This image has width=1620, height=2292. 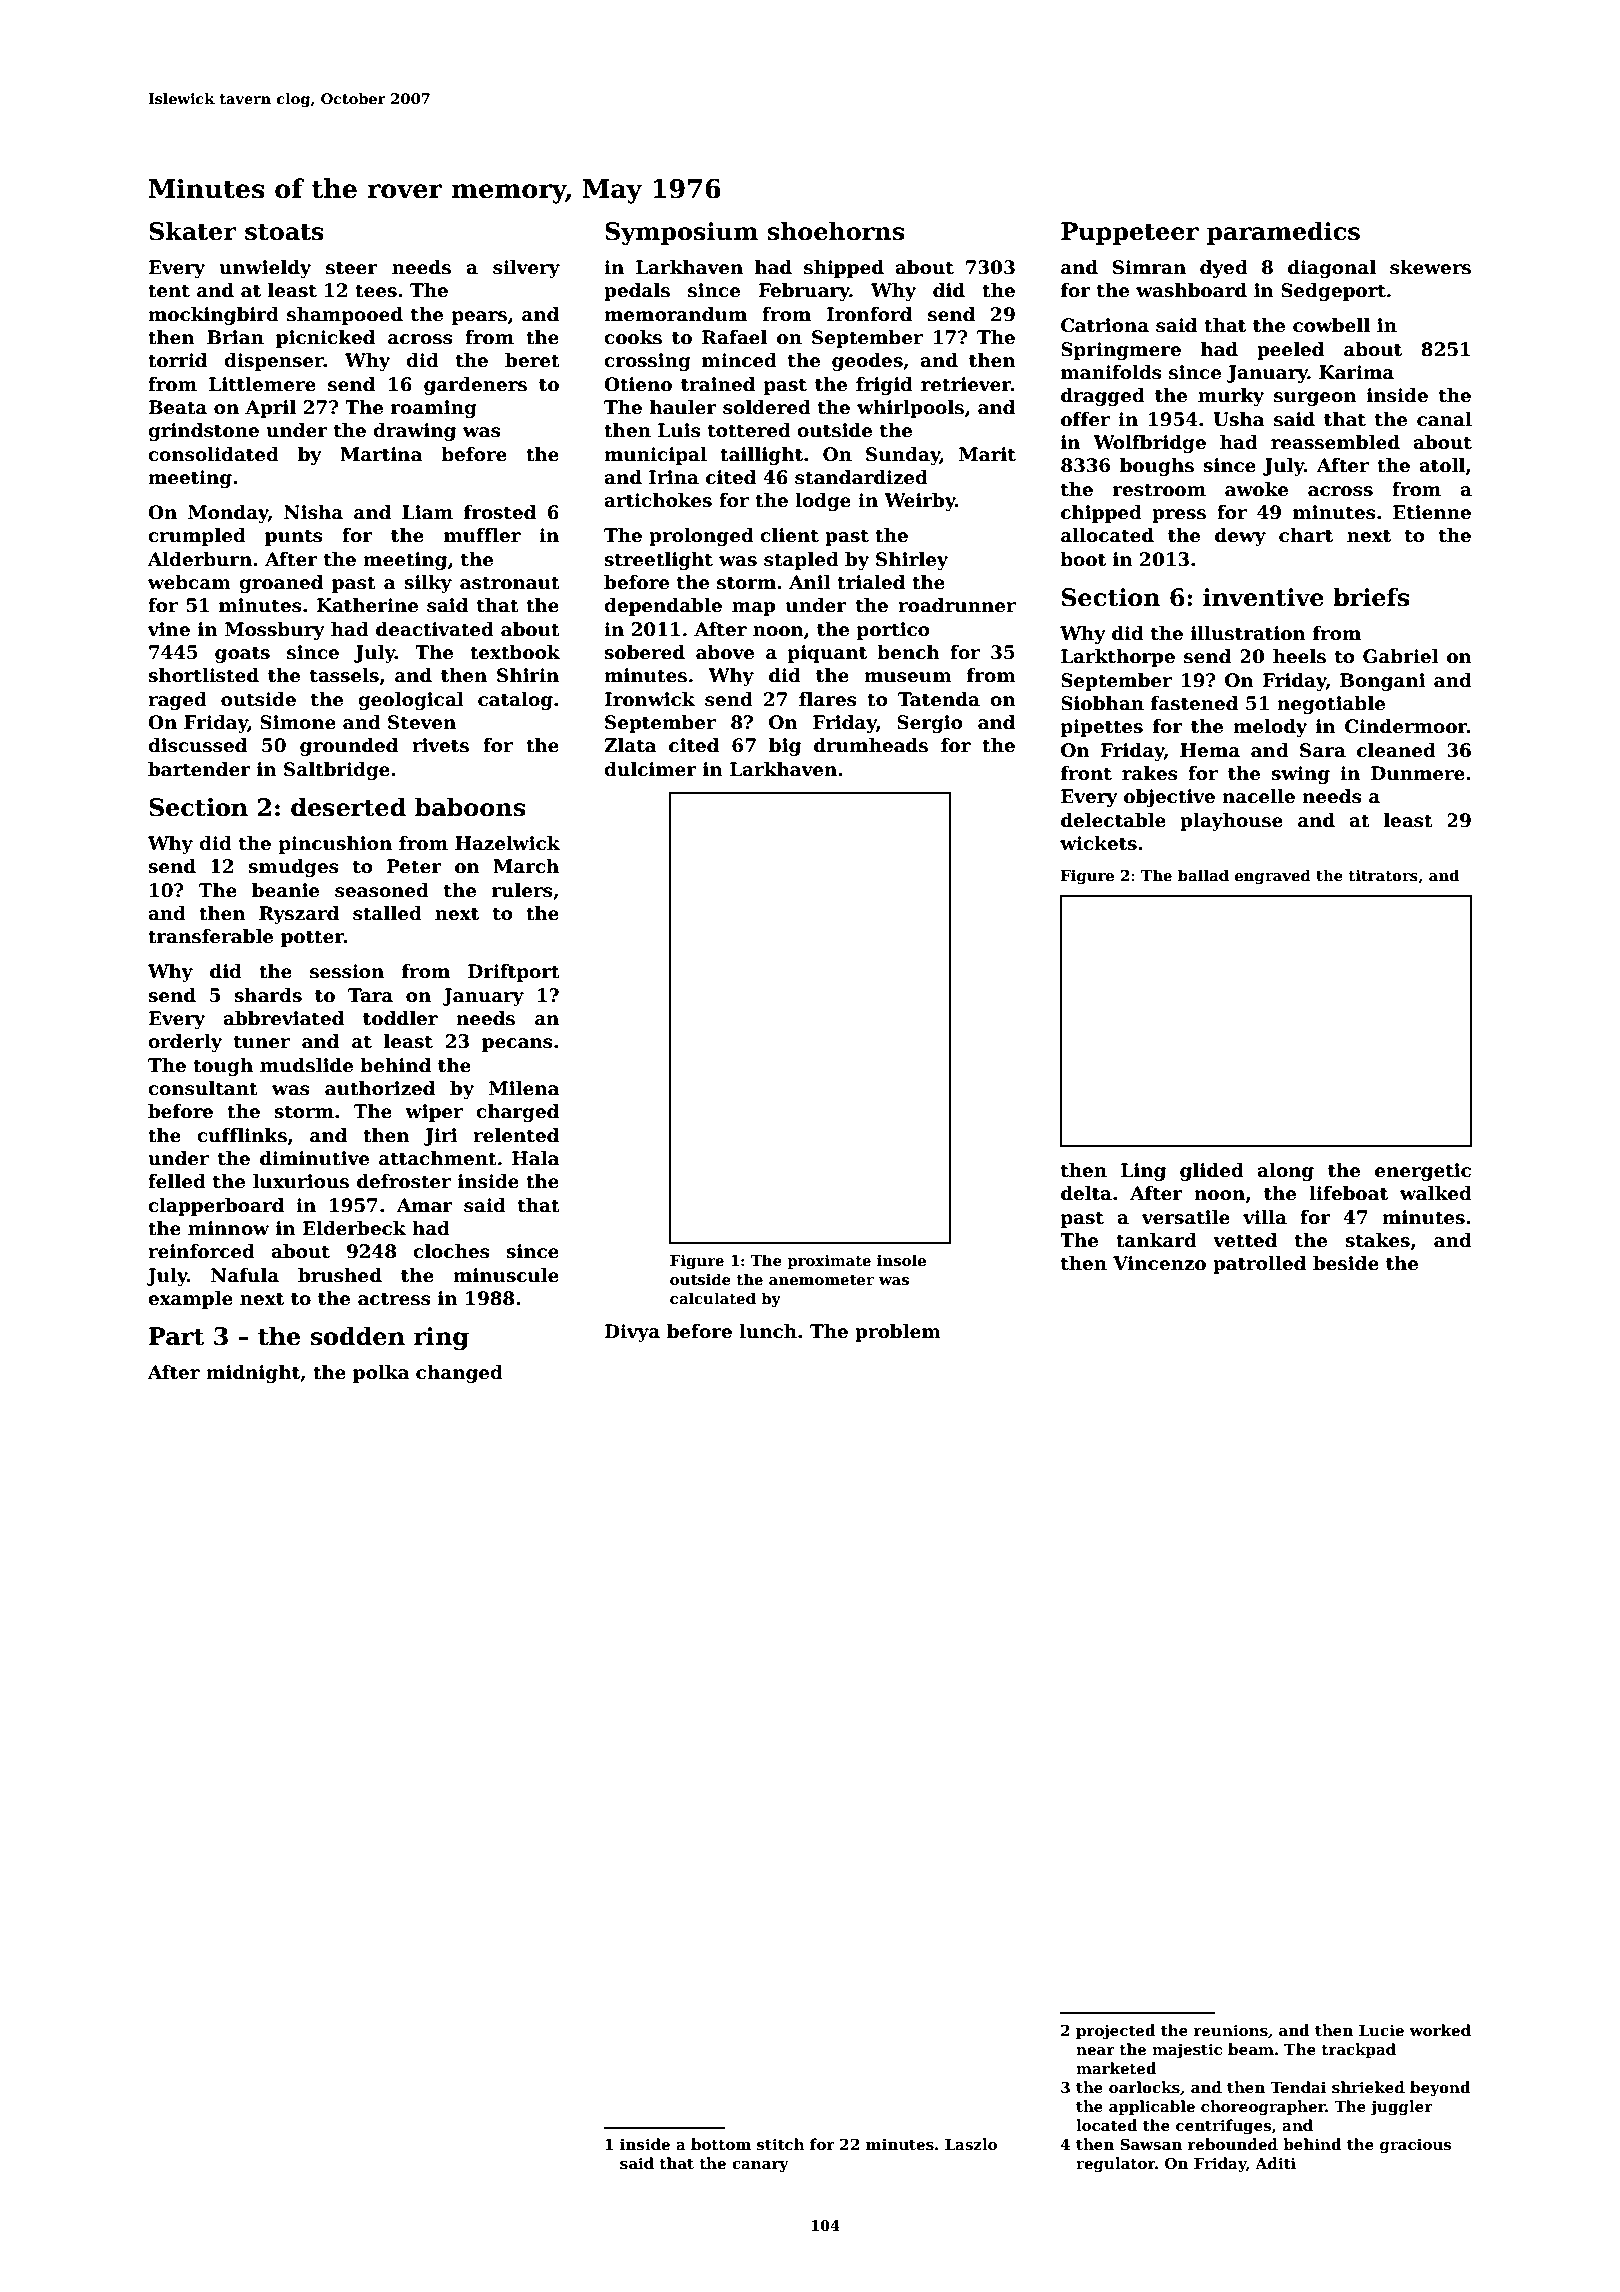 I want to click on canary, so click(x=760, y=2167).
